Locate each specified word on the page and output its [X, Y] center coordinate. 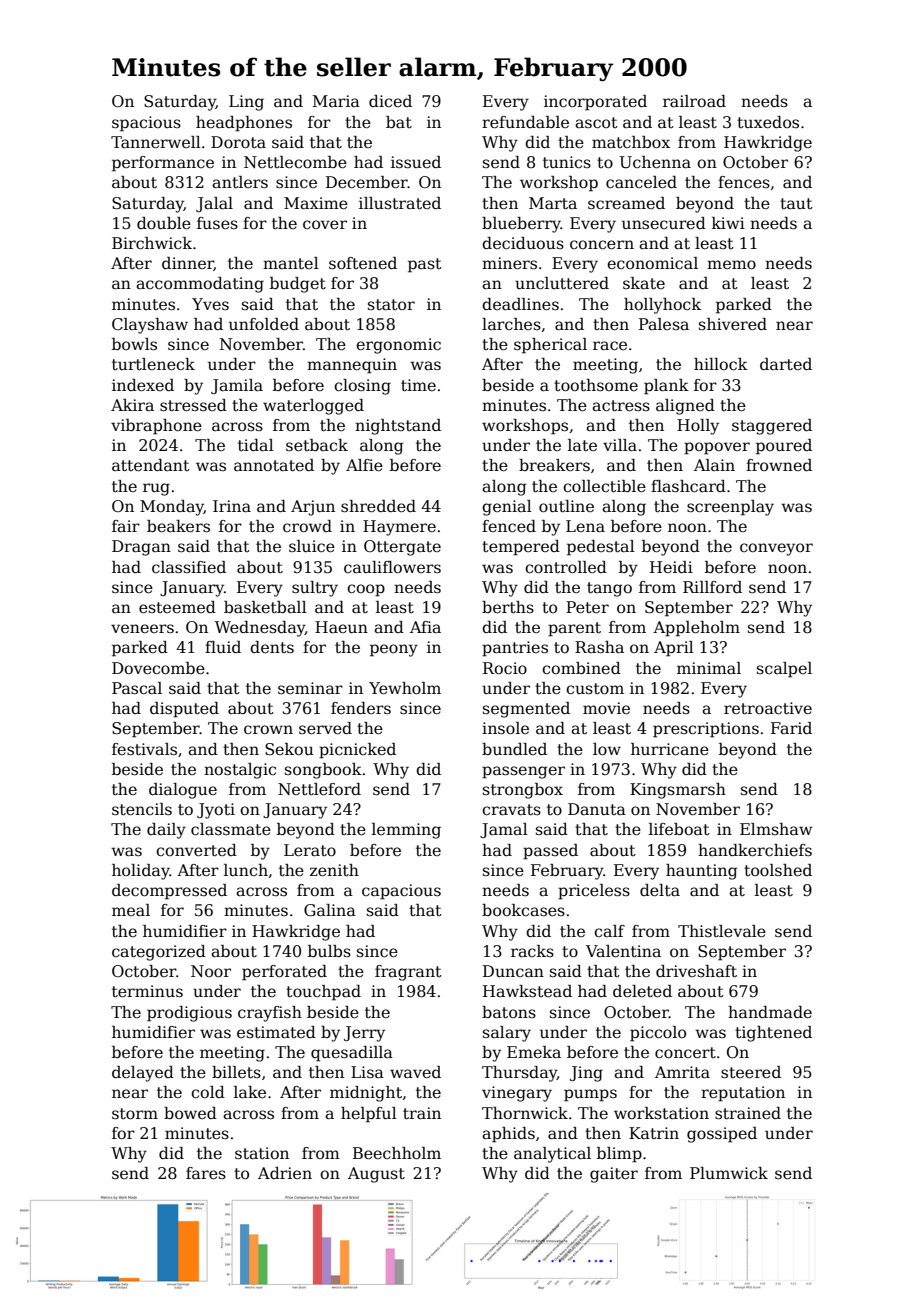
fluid [223, 647]
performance [163, 164]
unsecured [664, 223]
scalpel [784, 670]
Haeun [341, 627]
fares [206, 1173]
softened [363, 263]
